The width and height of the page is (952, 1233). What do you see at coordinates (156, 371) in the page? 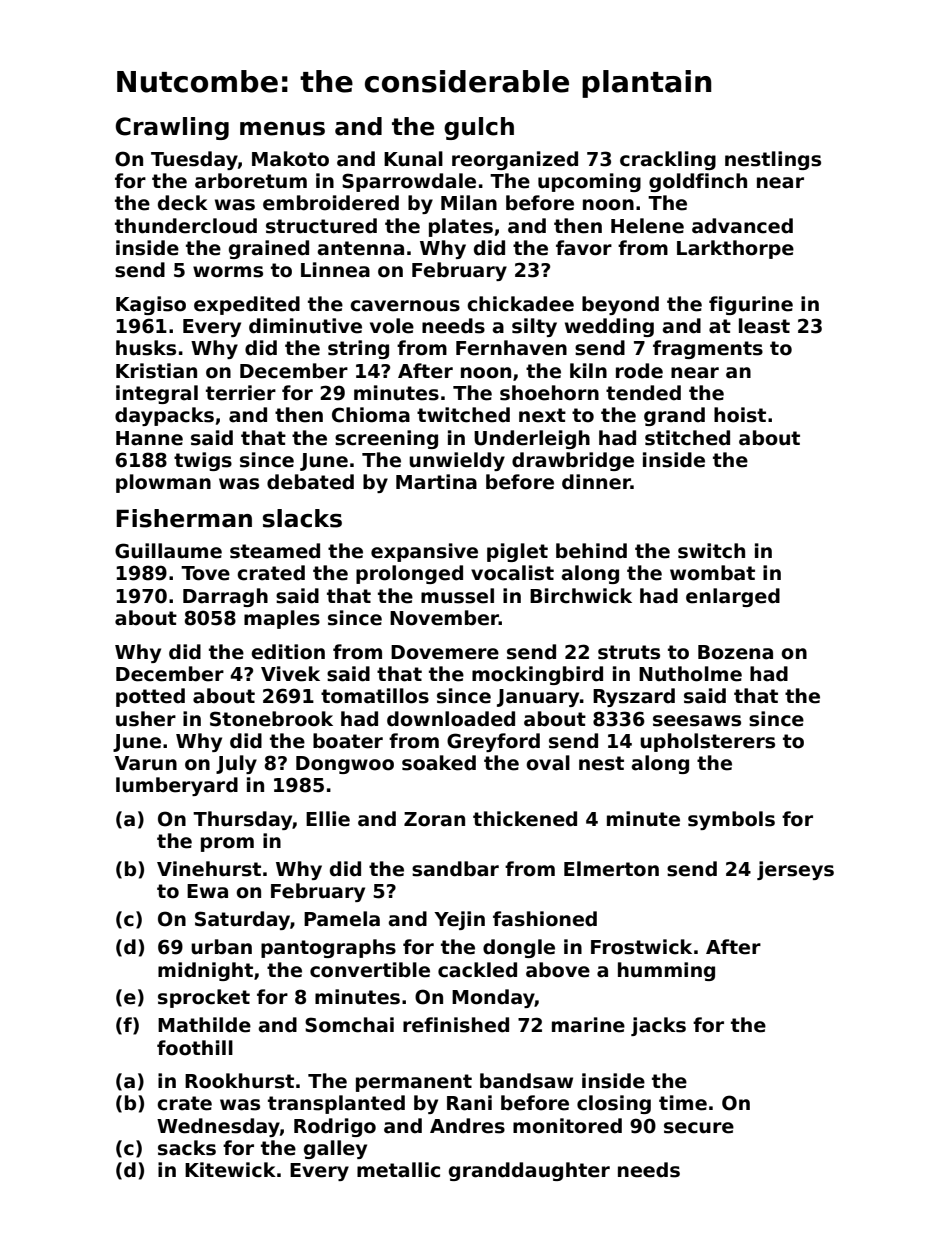
I see `Kristian` at bounding box center [156, 371].
